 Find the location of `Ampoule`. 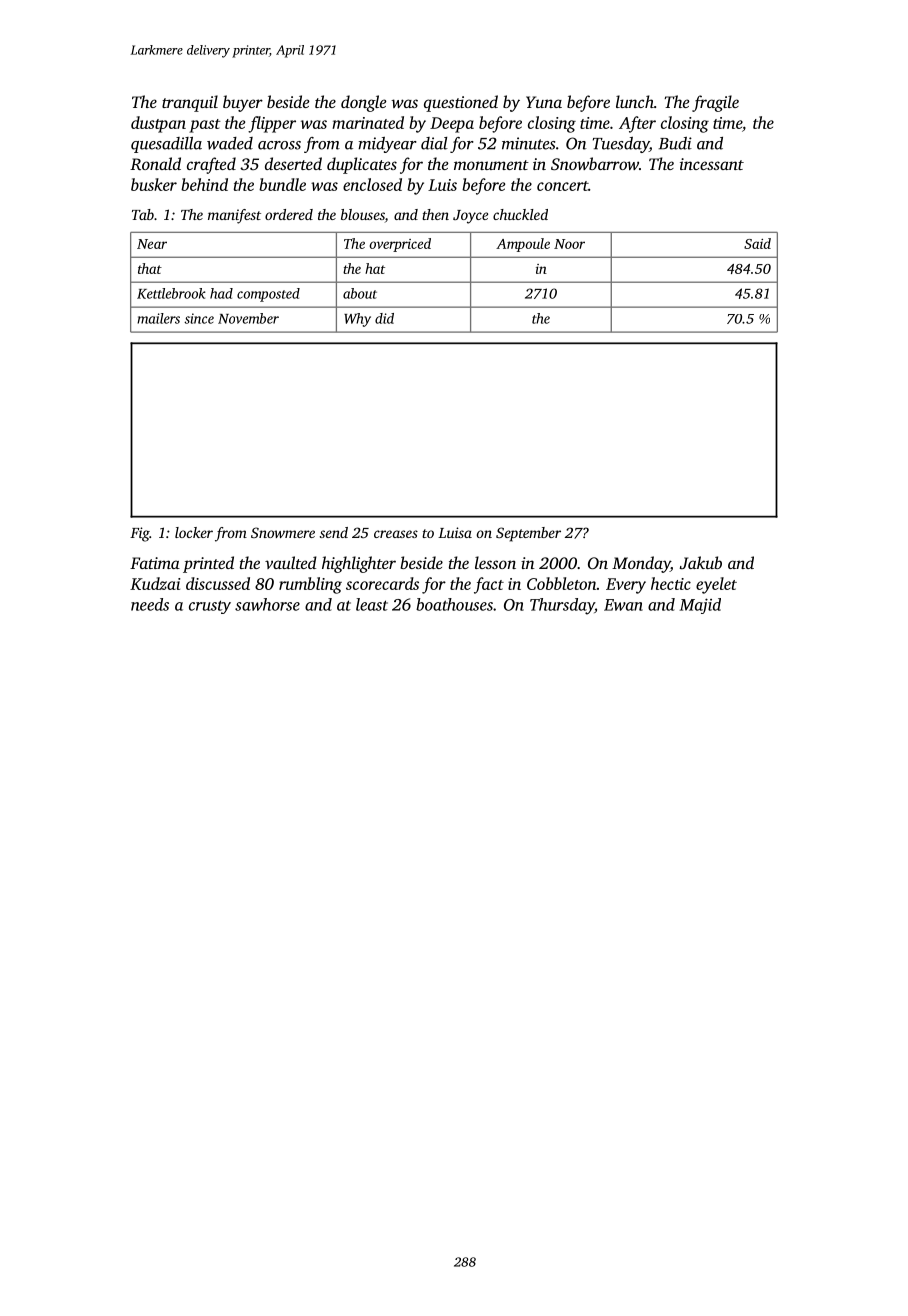

Ampoule is located at coordinates (523, 245).
